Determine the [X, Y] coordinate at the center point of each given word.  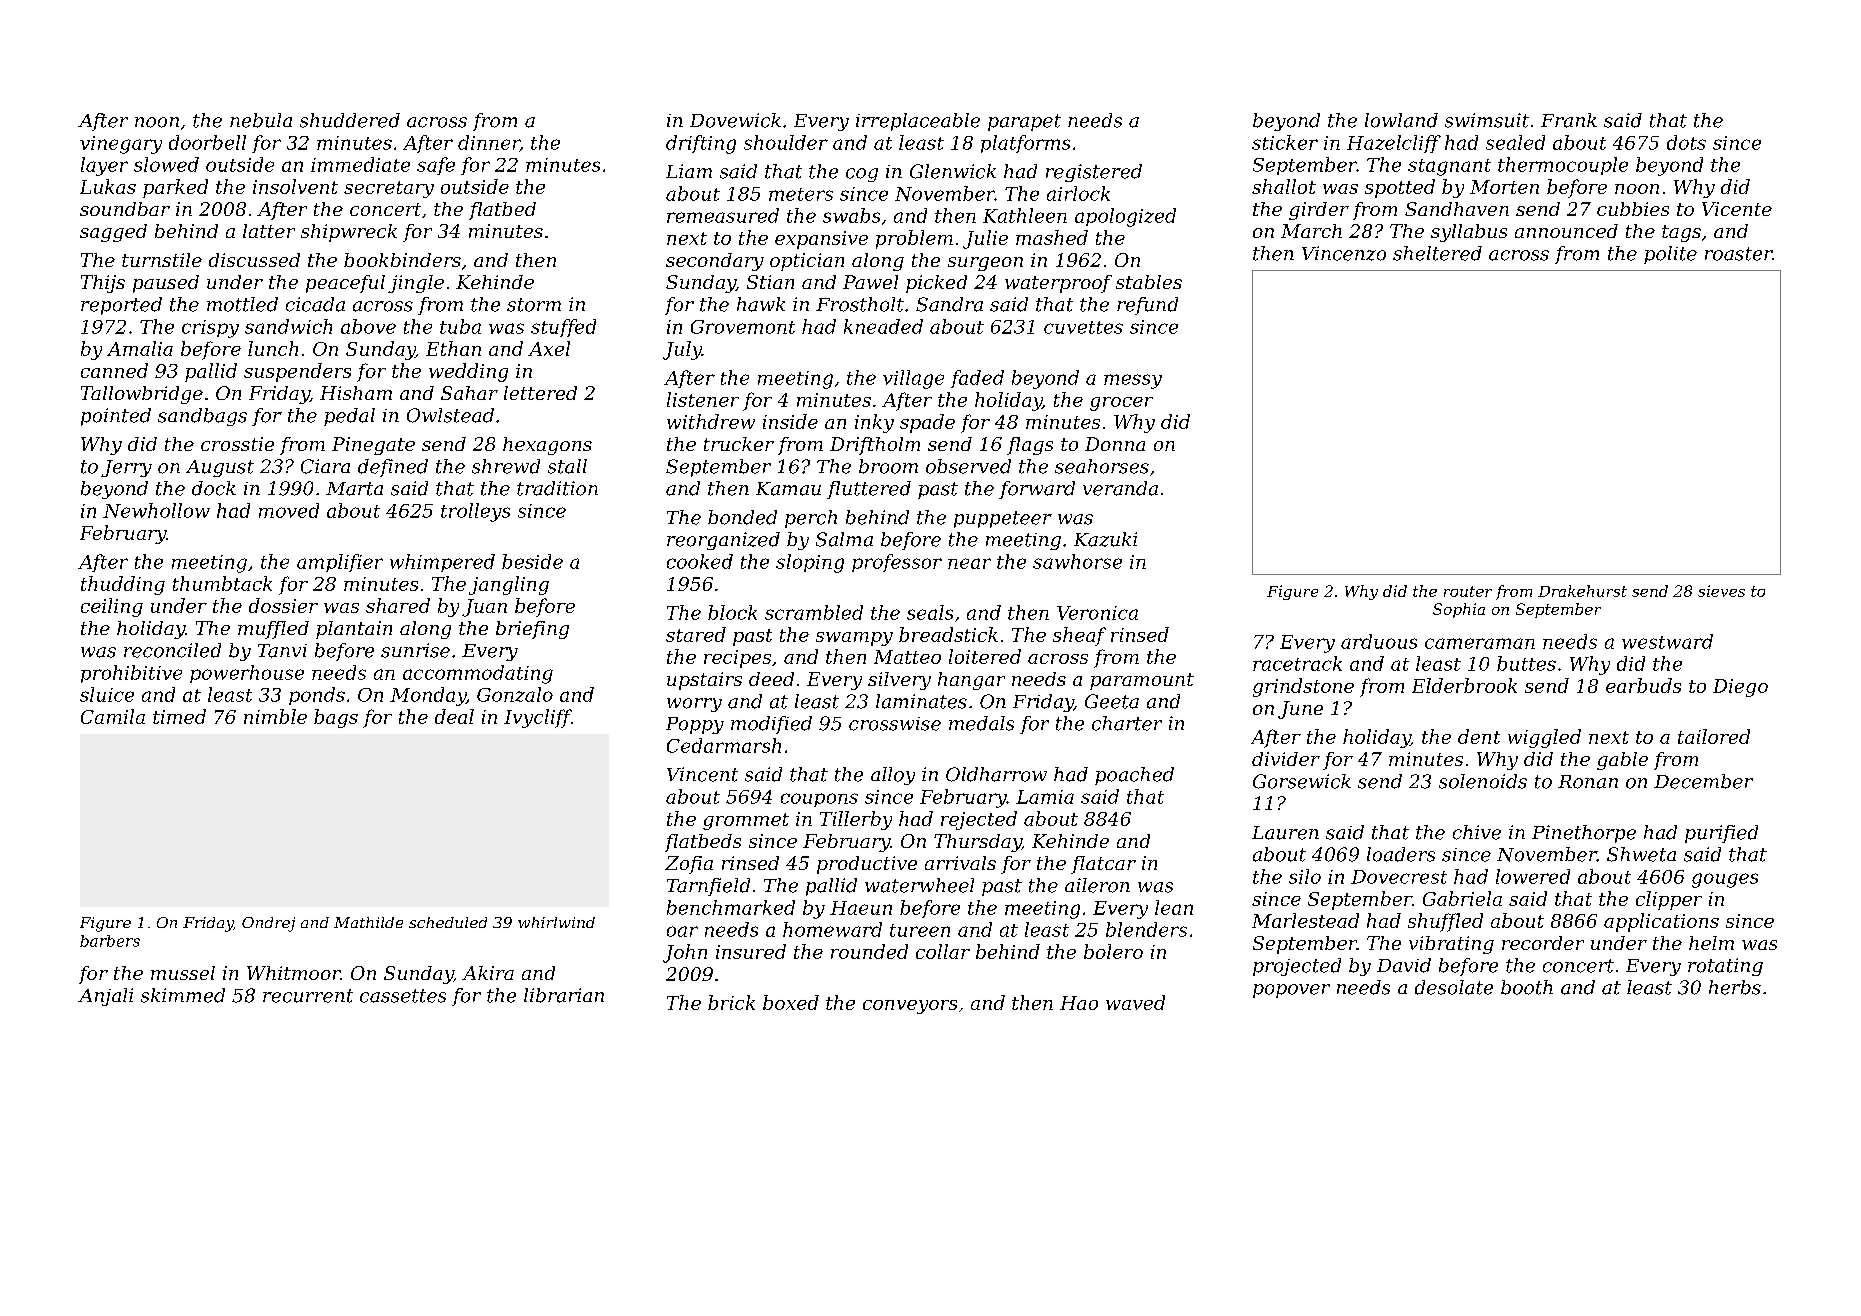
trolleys [475, 512]
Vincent [702, 774]
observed [968, 466]
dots [1686, 142]
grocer [1121, 404]
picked [936, 284]
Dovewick [735, 120]
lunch [273, 348]
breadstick [948, 634]
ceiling [112, 607]
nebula [261, 120]
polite [1670, 255]
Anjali [105, 997]
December [1703, 781]
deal [454, 716]
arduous [1379, 641]
